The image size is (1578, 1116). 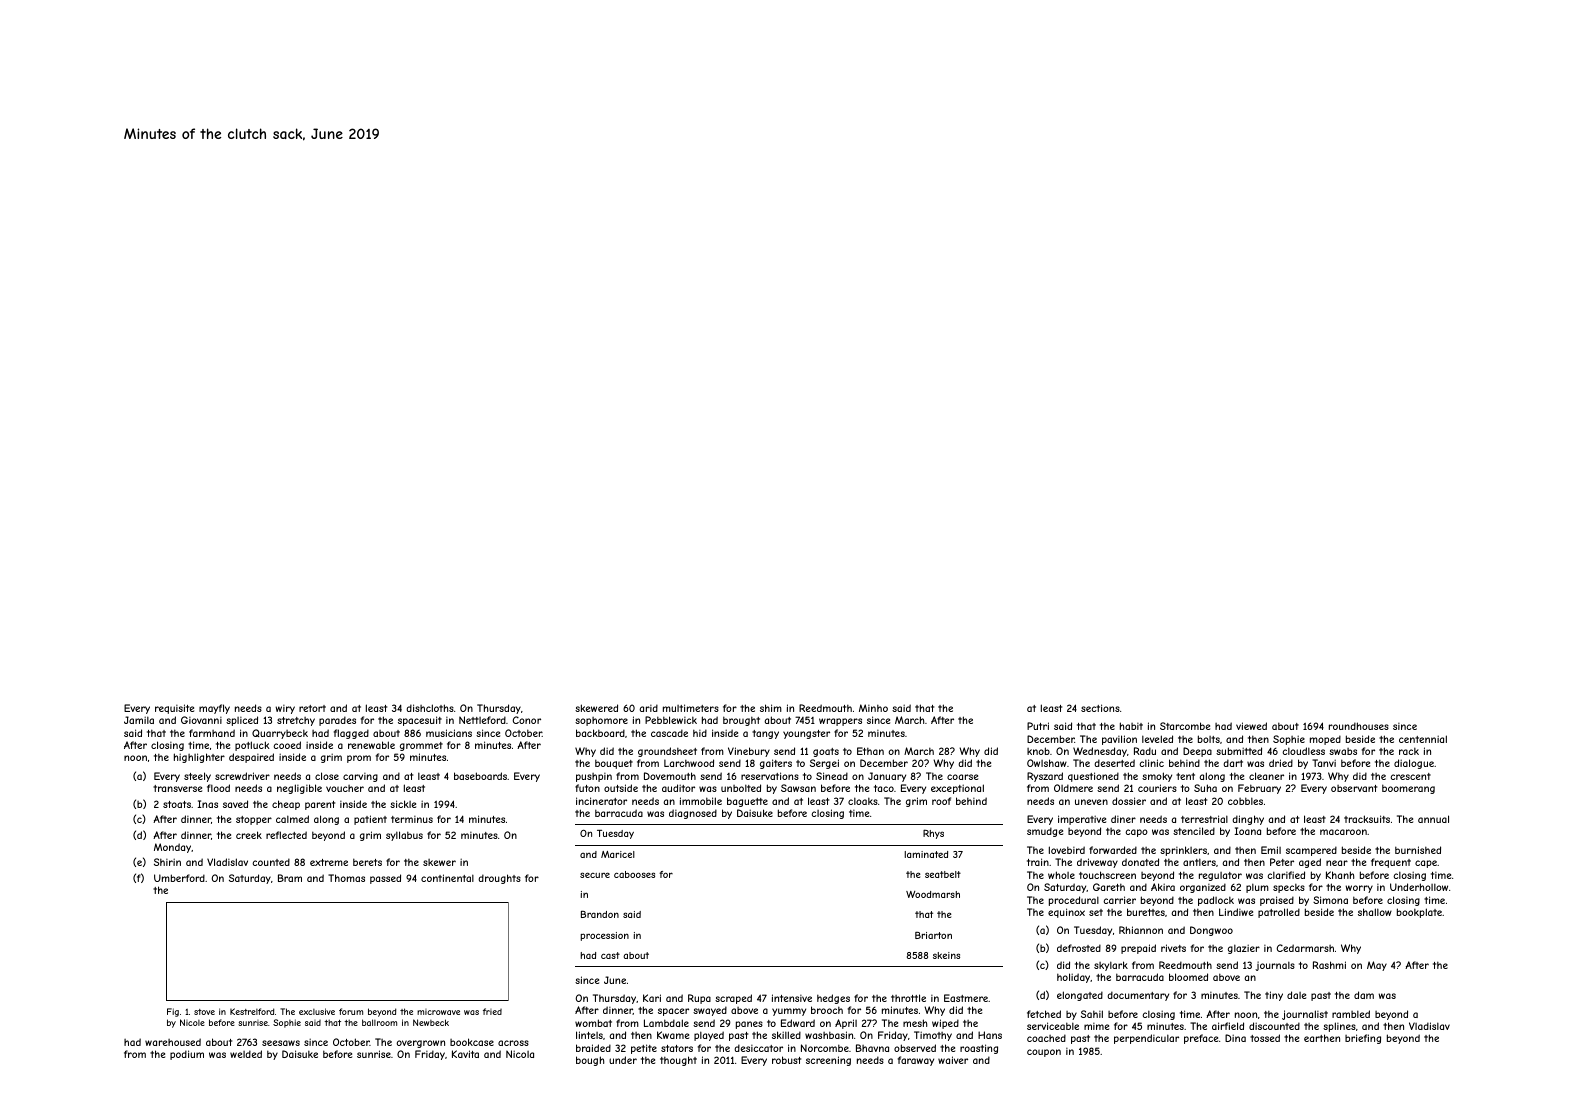 What do you see at coordinates (192, 1022) in the screenshot?
I see `Nicole` at bounding box center [192, 1022].
